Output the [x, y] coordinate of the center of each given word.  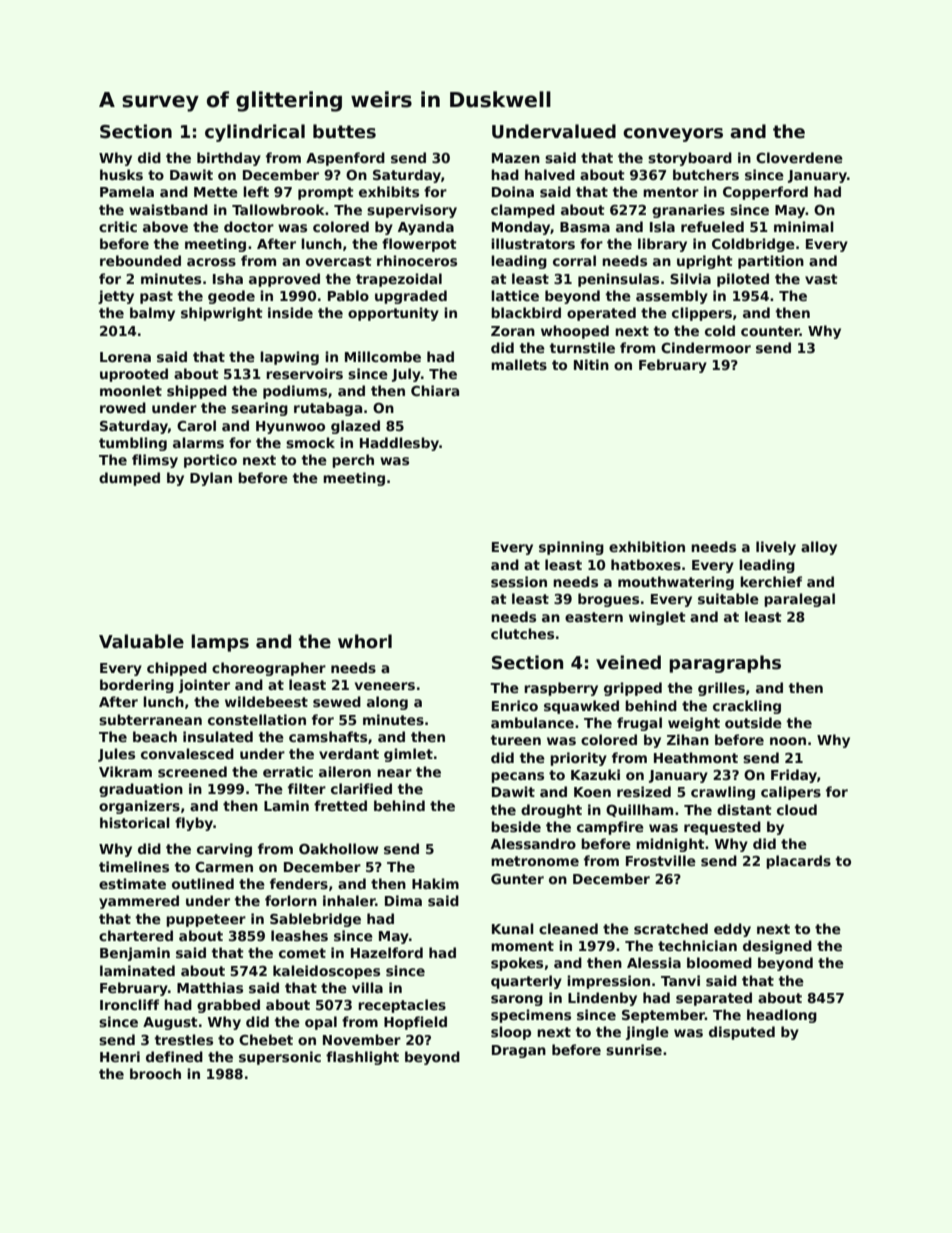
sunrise [634, 1049]
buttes [344, 131]
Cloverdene [799, 157]
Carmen [224, 867]
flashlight [362, 1058]
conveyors [673, 135]
